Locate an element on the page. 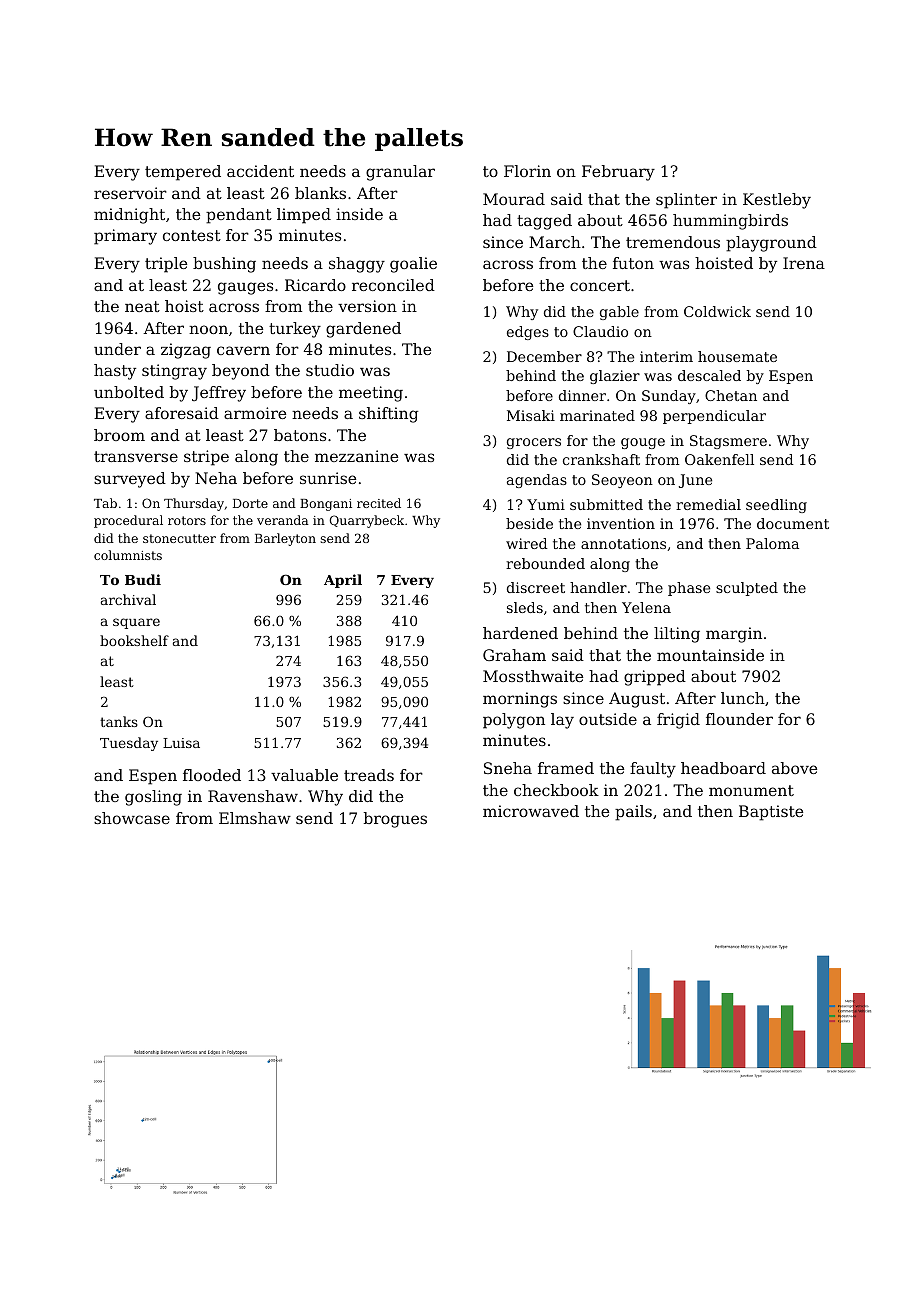 The width and height of the page is (924, 1314). reservoir is located at coordinates (130, 193).
